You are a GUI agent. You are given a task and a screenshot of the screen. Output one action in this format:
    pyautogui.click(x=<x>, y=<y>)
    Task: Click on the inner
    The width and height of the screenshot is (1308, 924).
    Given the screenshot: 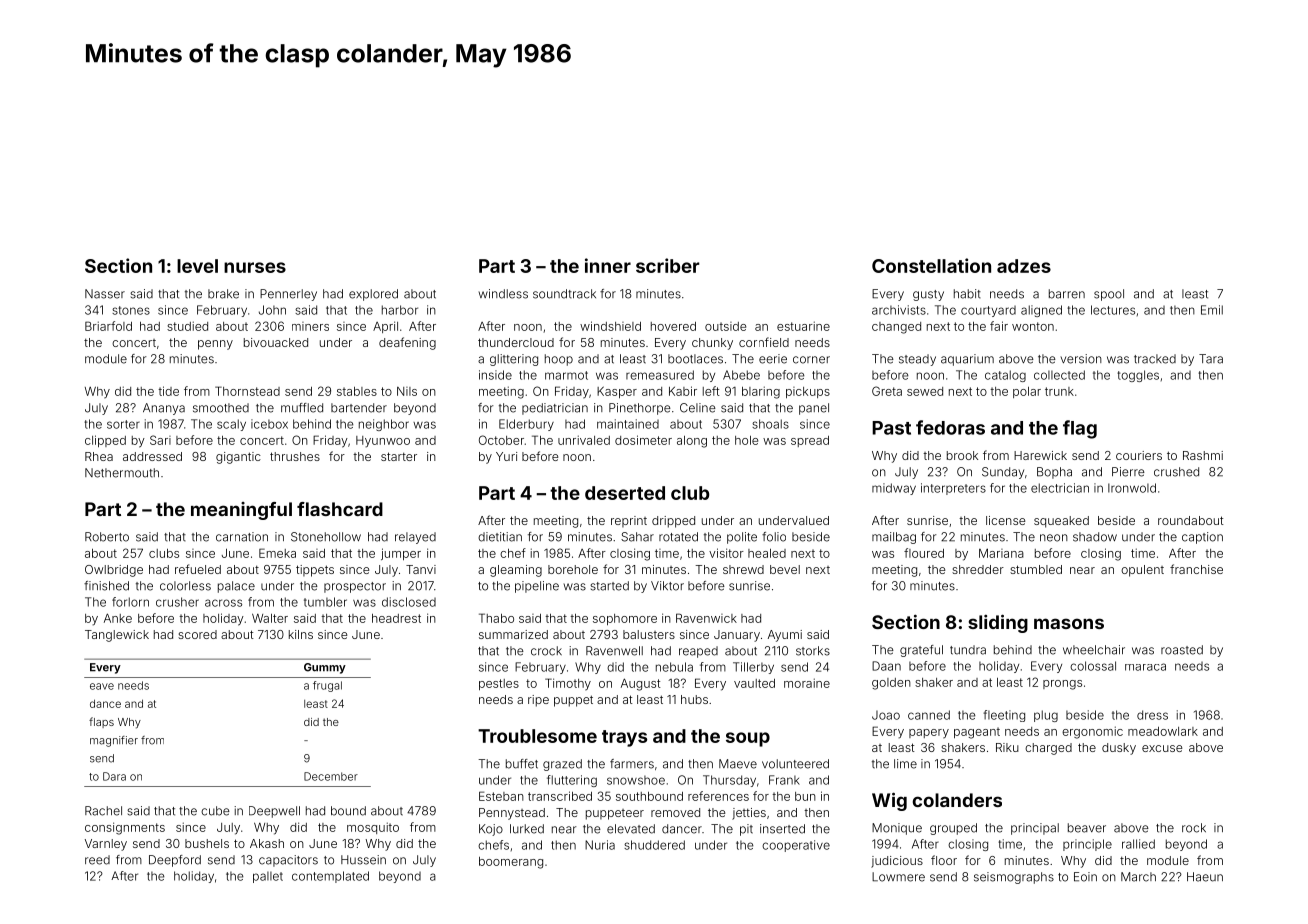 What is the action you would take?
    pyautogui.click(x=608, y=265)
